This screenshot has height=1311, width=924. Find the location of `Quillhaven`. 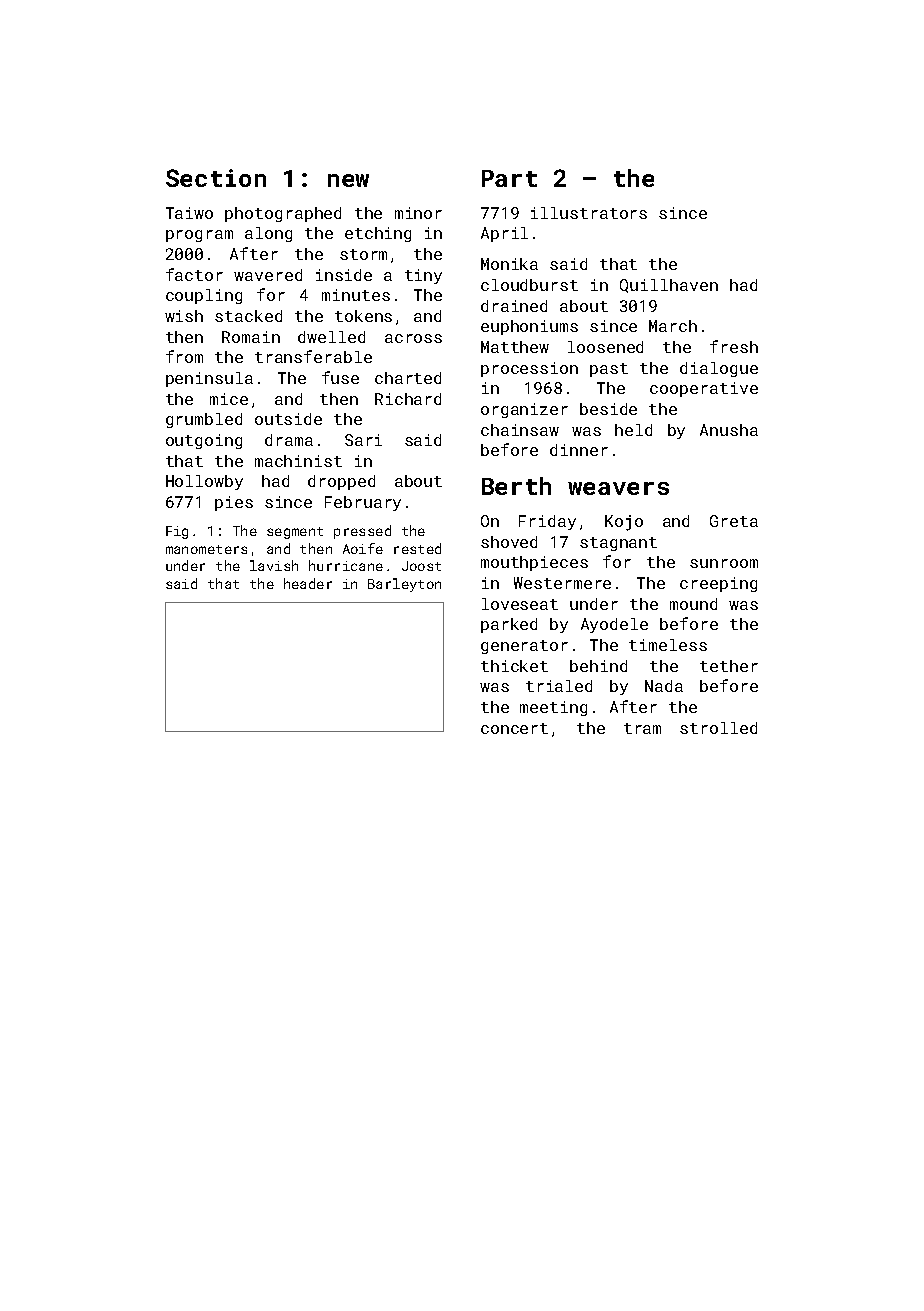

Quillhaven is located at coordinates (669, 286).
